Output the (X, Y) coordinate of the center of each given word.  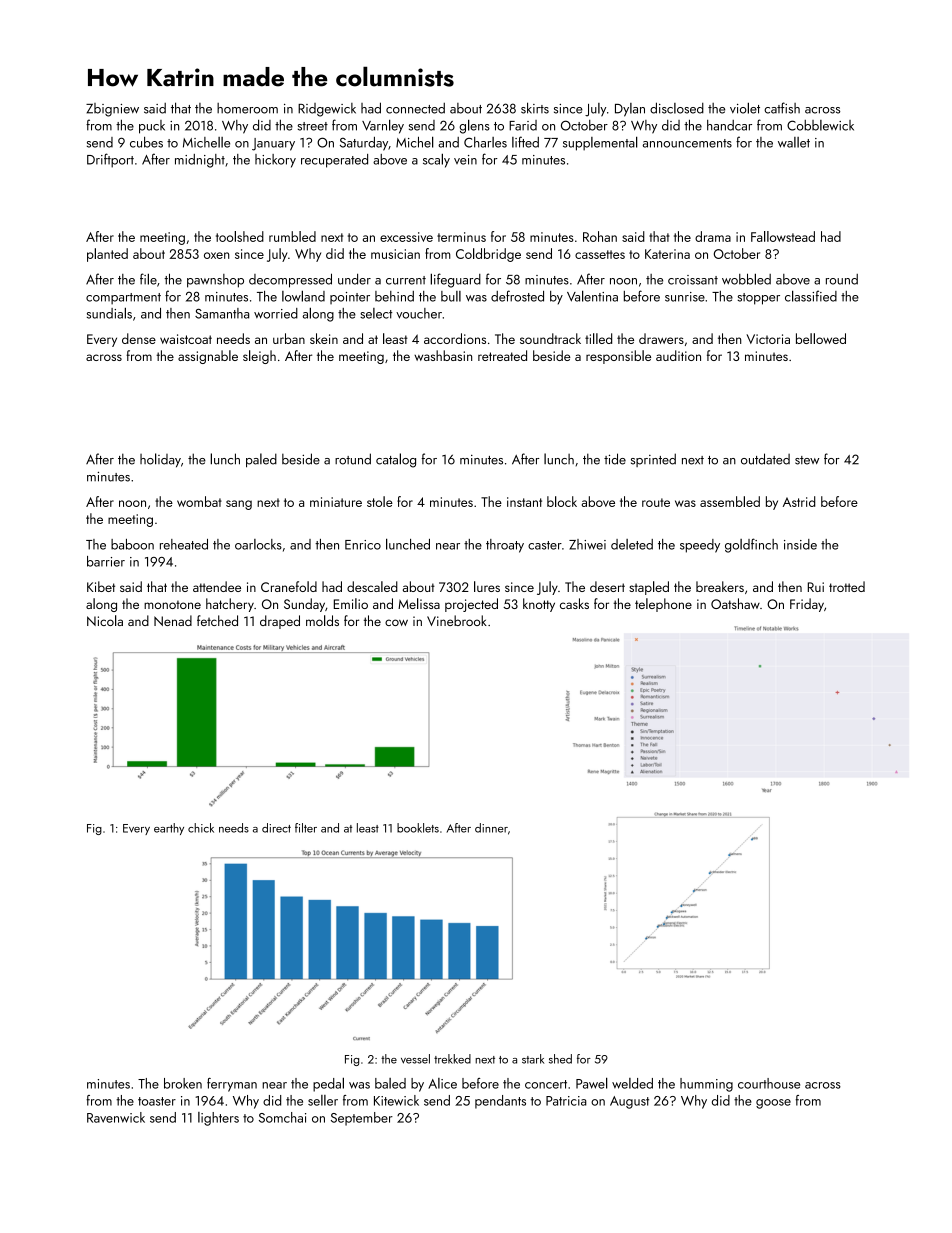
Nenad (173, 620)
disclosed (677, 108)
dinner (491, 828)
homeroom (247, 108)
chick (201, 828)
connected (415, 108)
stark (533, 1059)
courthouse (769, 1083)
